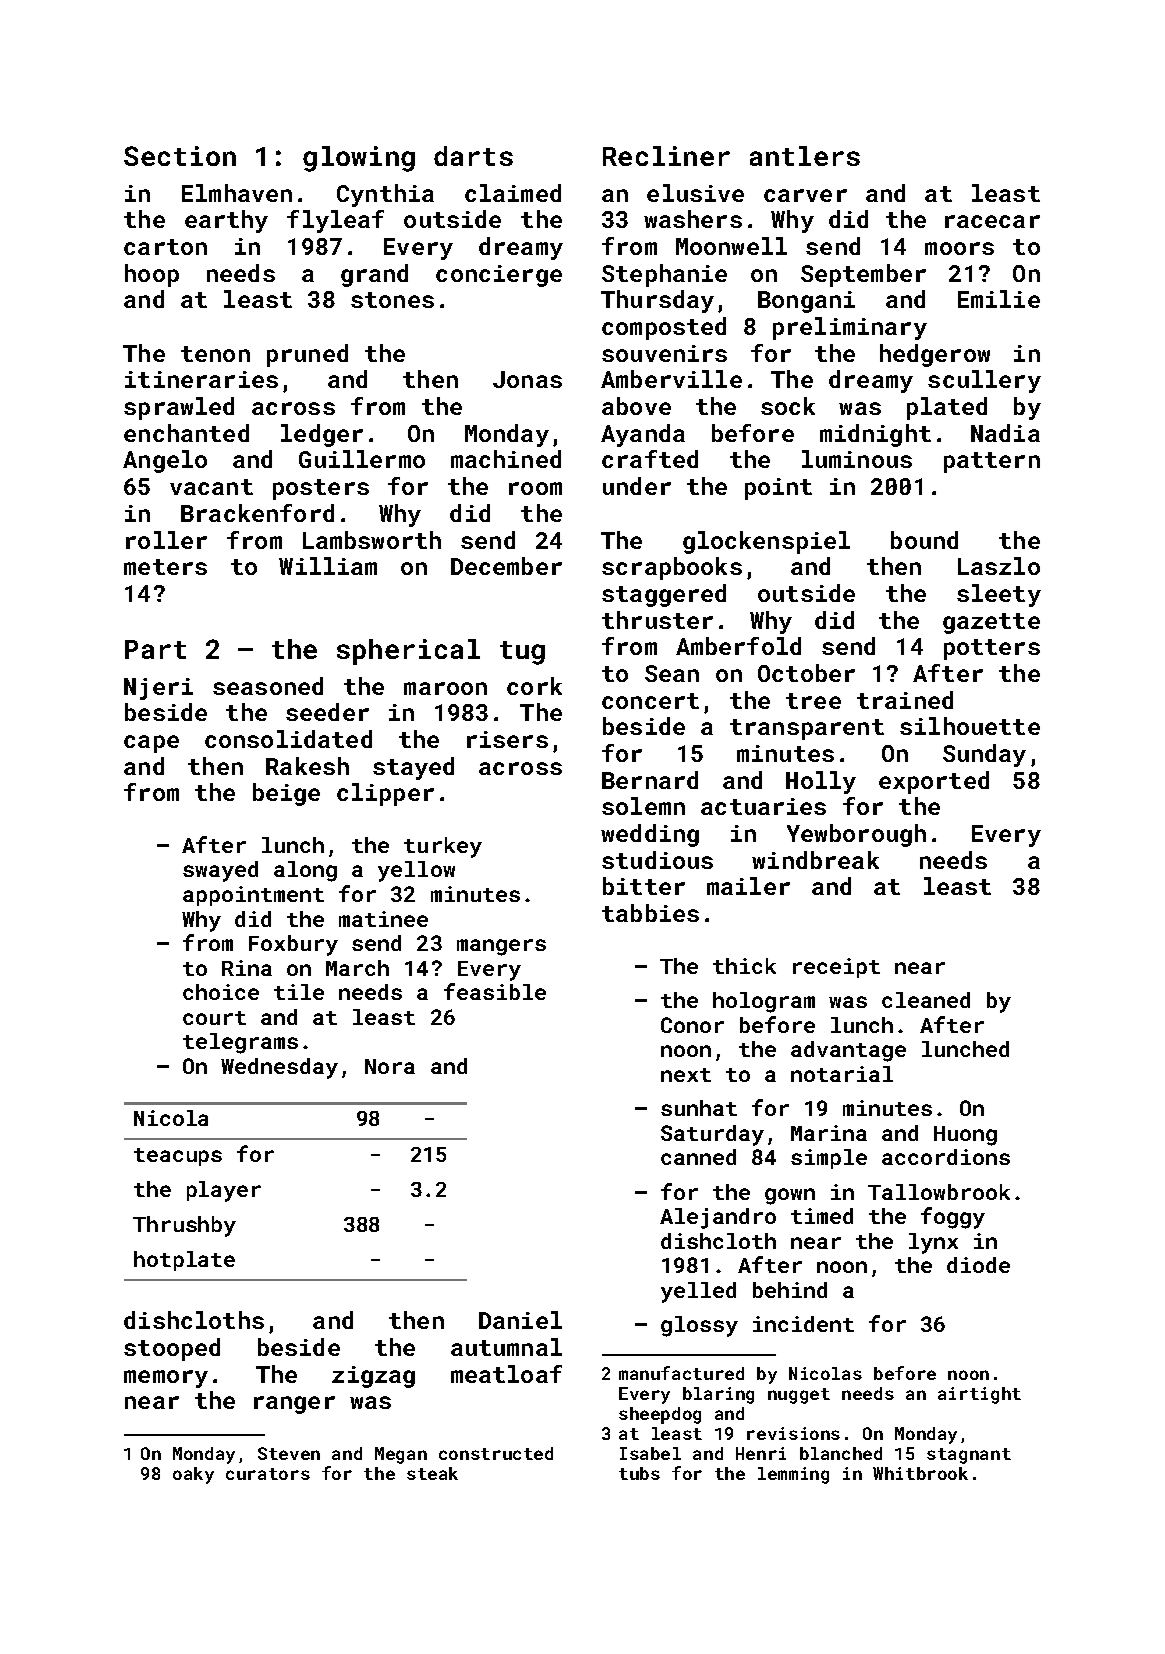 The image size is (1165, 1654). Describe the element at coordinates (327, 712) in the screenshot. I see `seeder` at that location.
